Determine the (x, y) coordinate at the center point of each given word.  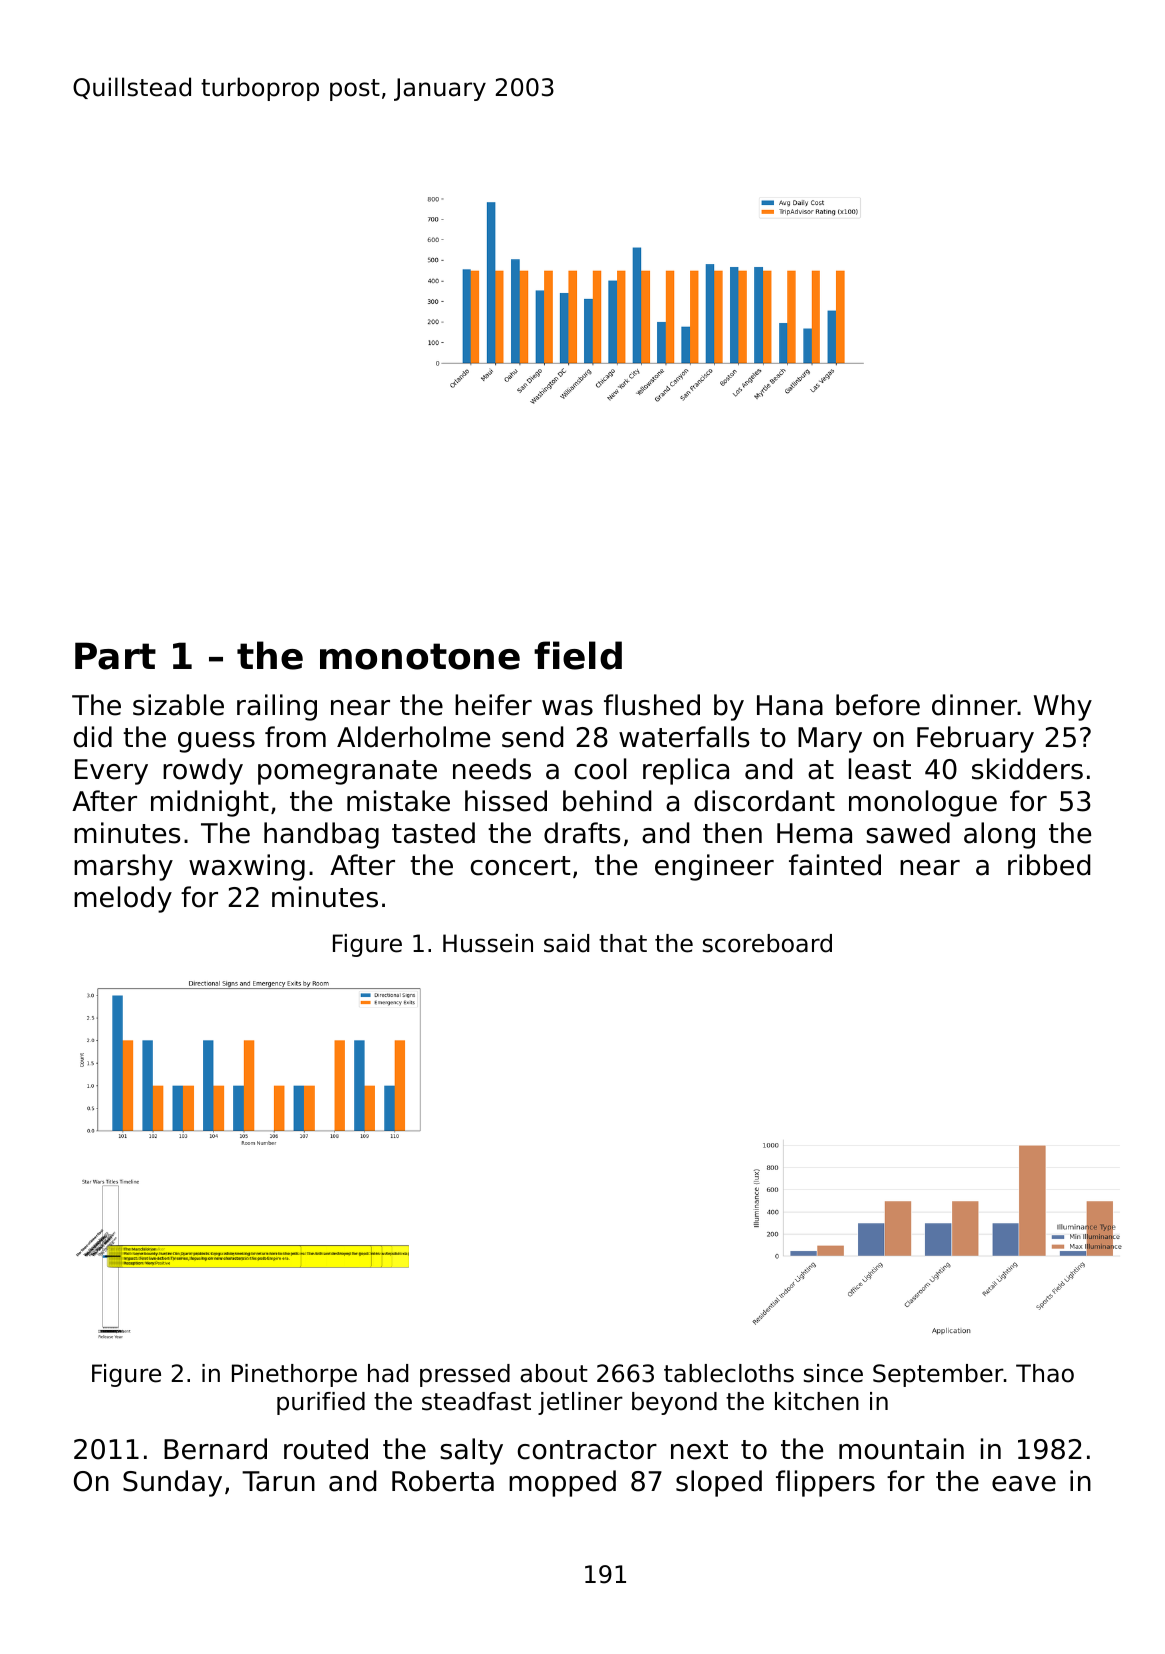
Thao (1045, 1373)
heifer (493, 705)
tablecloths (729, 1373)
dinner (975, 705)
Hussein (488, 943)
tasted (433, 833)
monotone (420, 656)
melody (123, 899)
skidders (1027, 769)
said (566, 943)
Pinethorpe (294, 1375)
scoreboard (767, 943)
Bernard (215, 1449)
